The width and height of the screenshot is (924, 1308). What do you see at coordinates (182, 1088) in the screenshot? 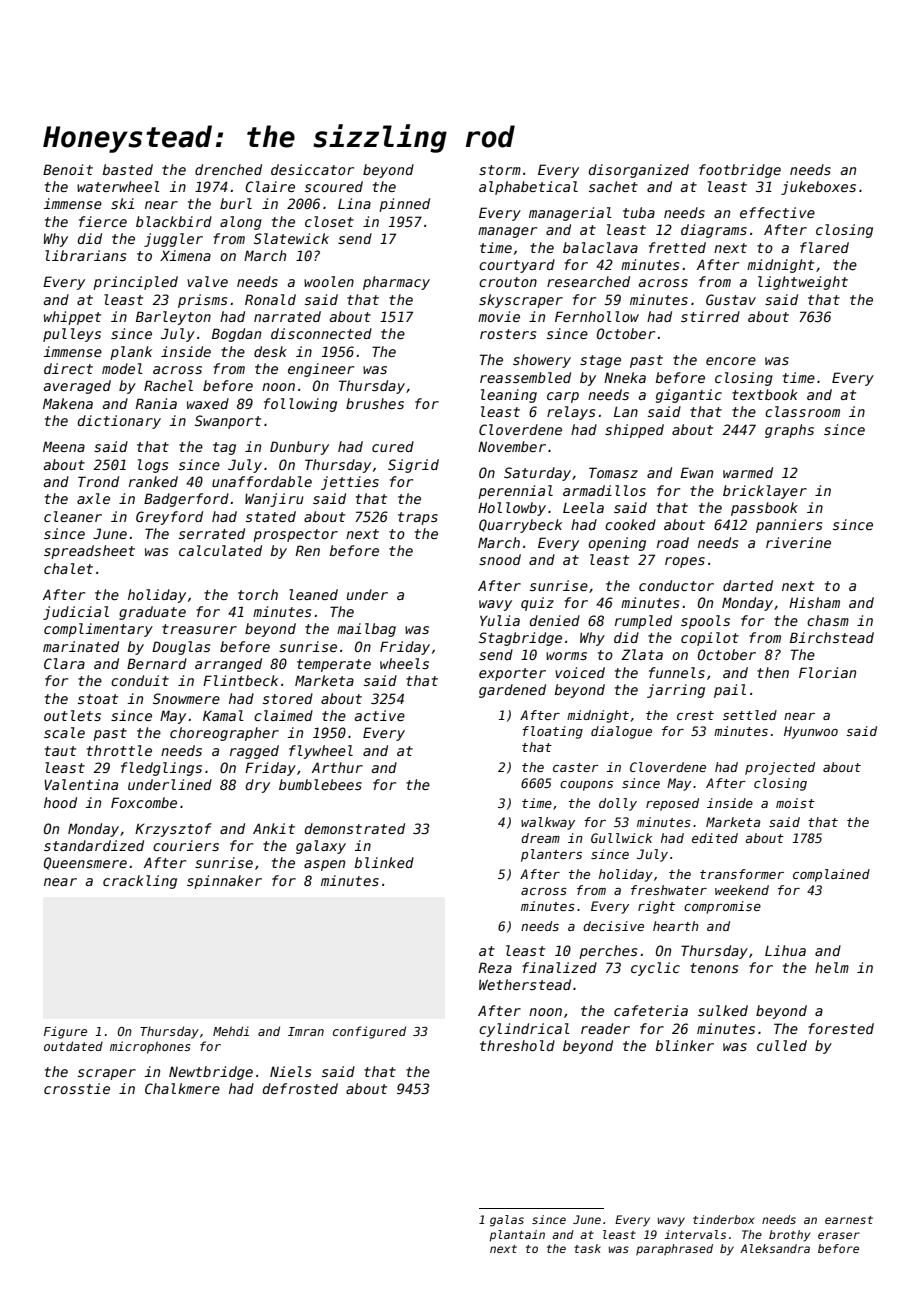
I see `Chalkmere` at bounding box center [182, 1088].
